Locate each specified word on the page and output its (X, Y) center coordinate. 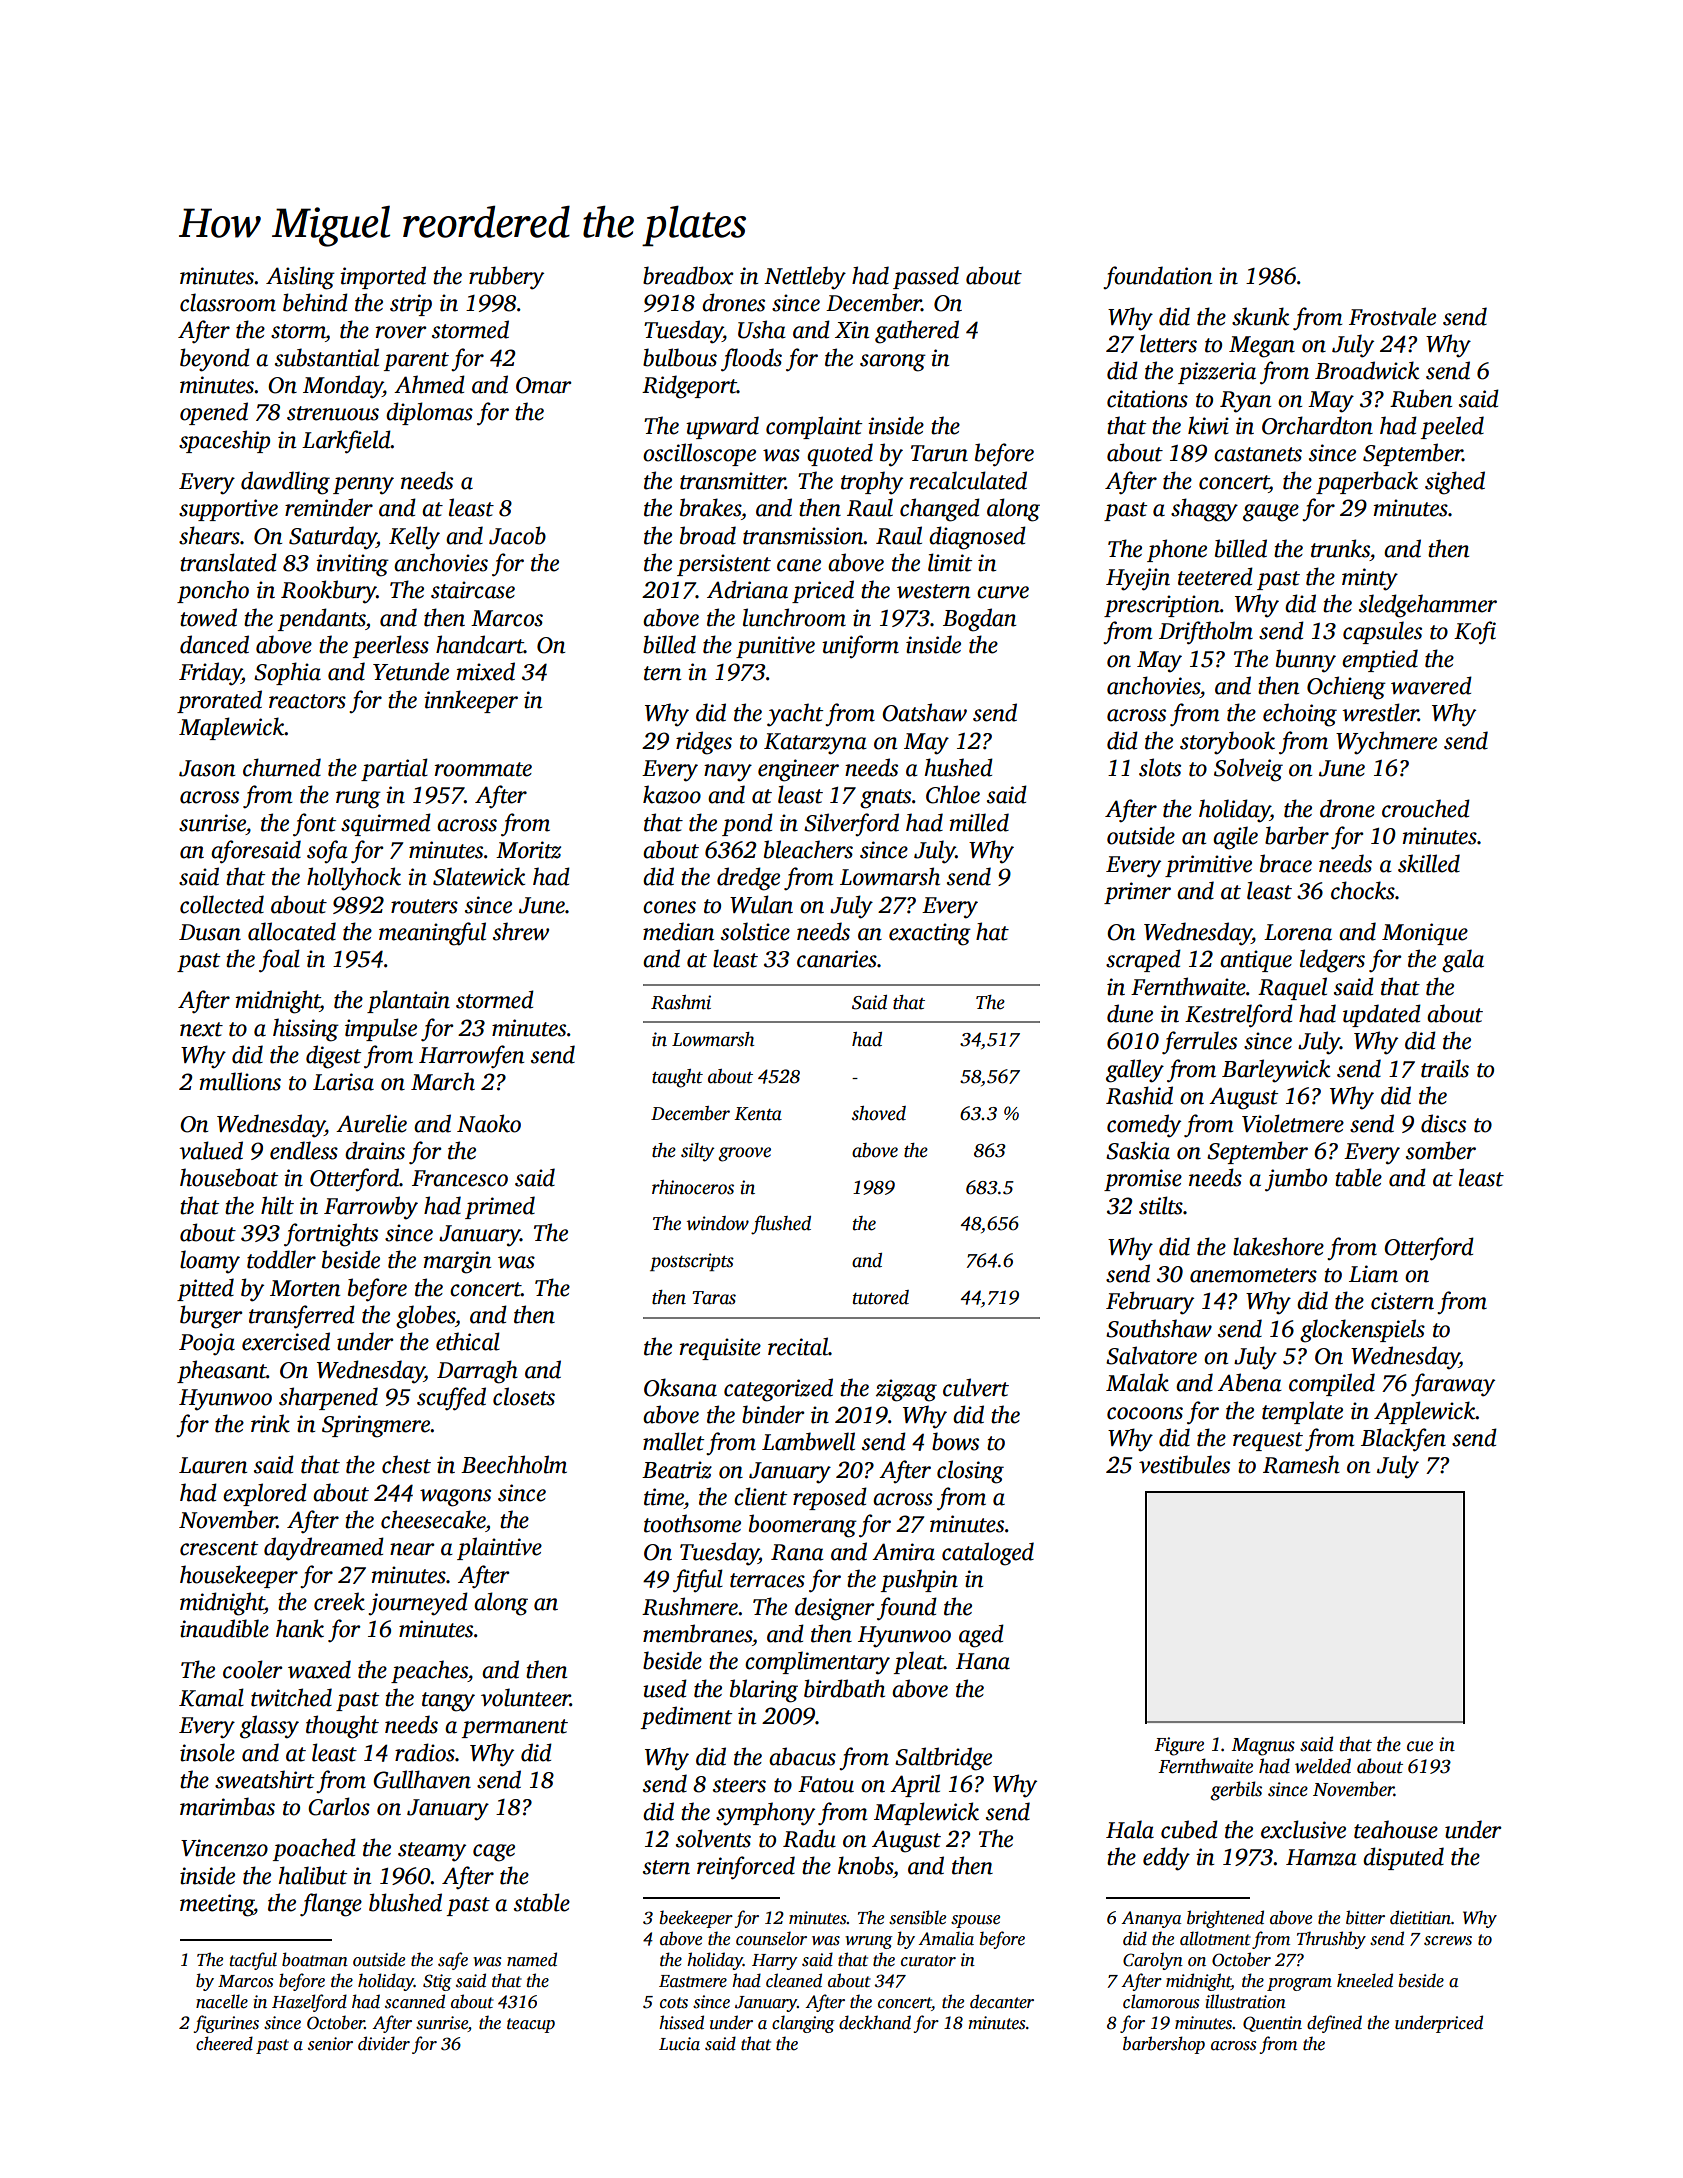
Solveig (1248, 770)
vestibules (1184, 1464)
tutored (881, 1297)
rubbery (506, 278)
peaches (429, 1671)
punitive (775, 647)
